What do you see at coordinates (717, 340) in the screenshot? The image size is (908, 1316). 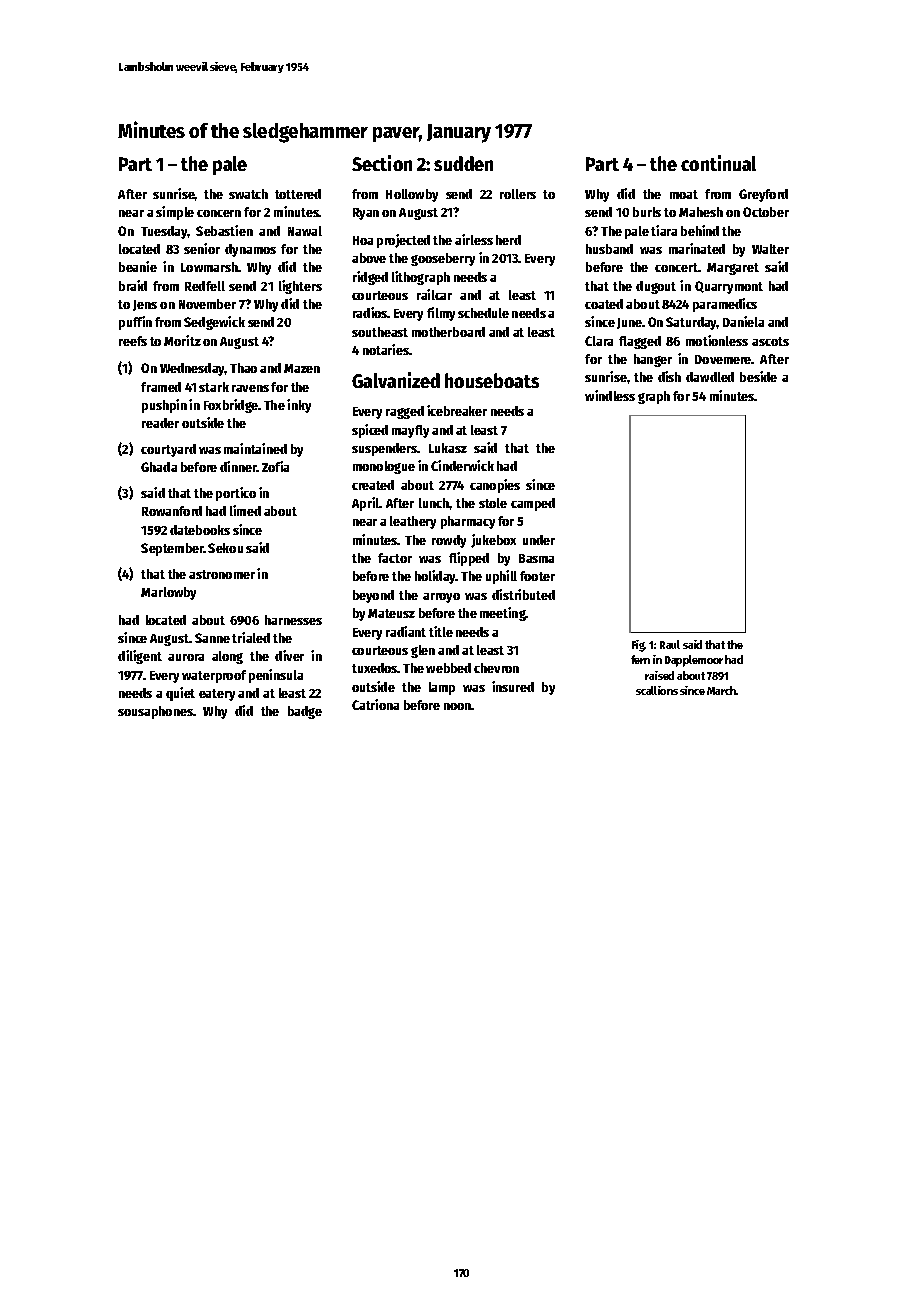 I see `motionless` at bounding box center [717, 340].
